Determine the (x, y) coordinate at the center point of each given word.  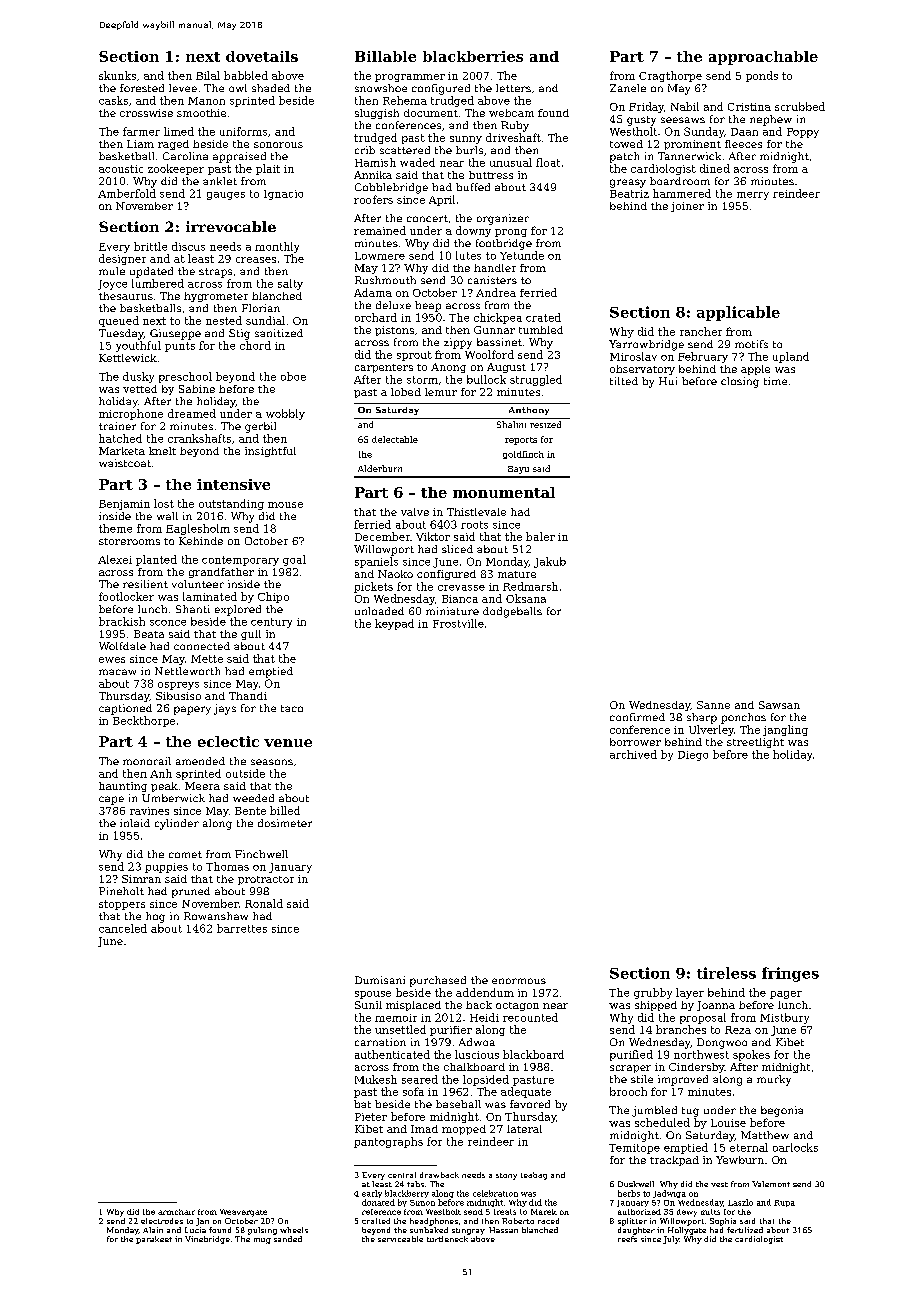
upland (791, 357)
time (775, 381)
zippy (458, 343)
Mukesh (376, 1079)
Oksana (526, 598)
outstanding (231, 504)
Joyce (112, 285)
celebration (495, 1193)
